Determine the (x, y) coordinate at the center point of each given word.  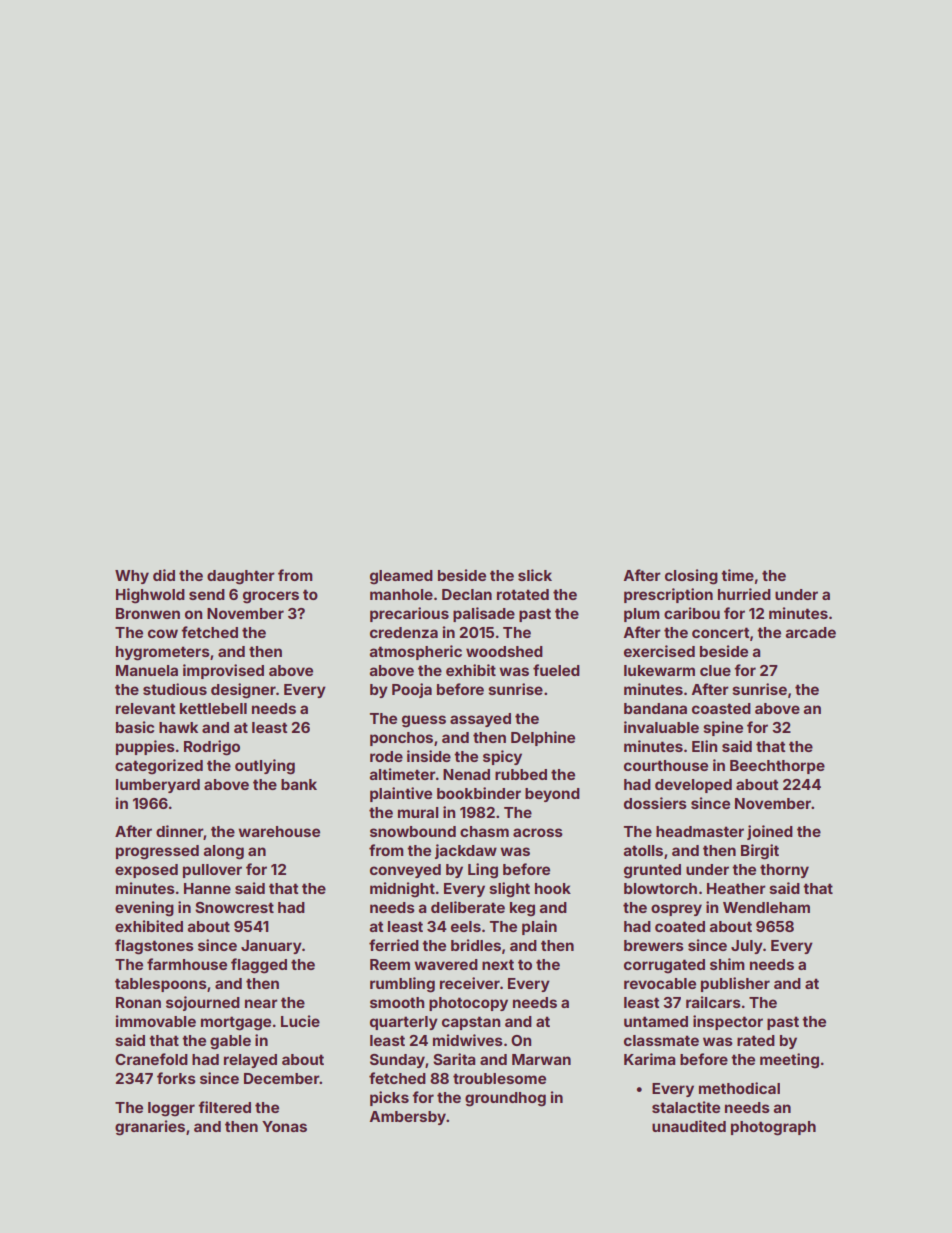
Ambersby (407, 1118)
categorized (159, 767)
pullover (212, 871)
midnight (402, 890)
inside (429, 756)
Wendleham (766, 907)
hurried (744, 594)
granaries (150, 1128)
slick (535, 575)
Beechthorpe (777, 767)
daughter (241, 577)
